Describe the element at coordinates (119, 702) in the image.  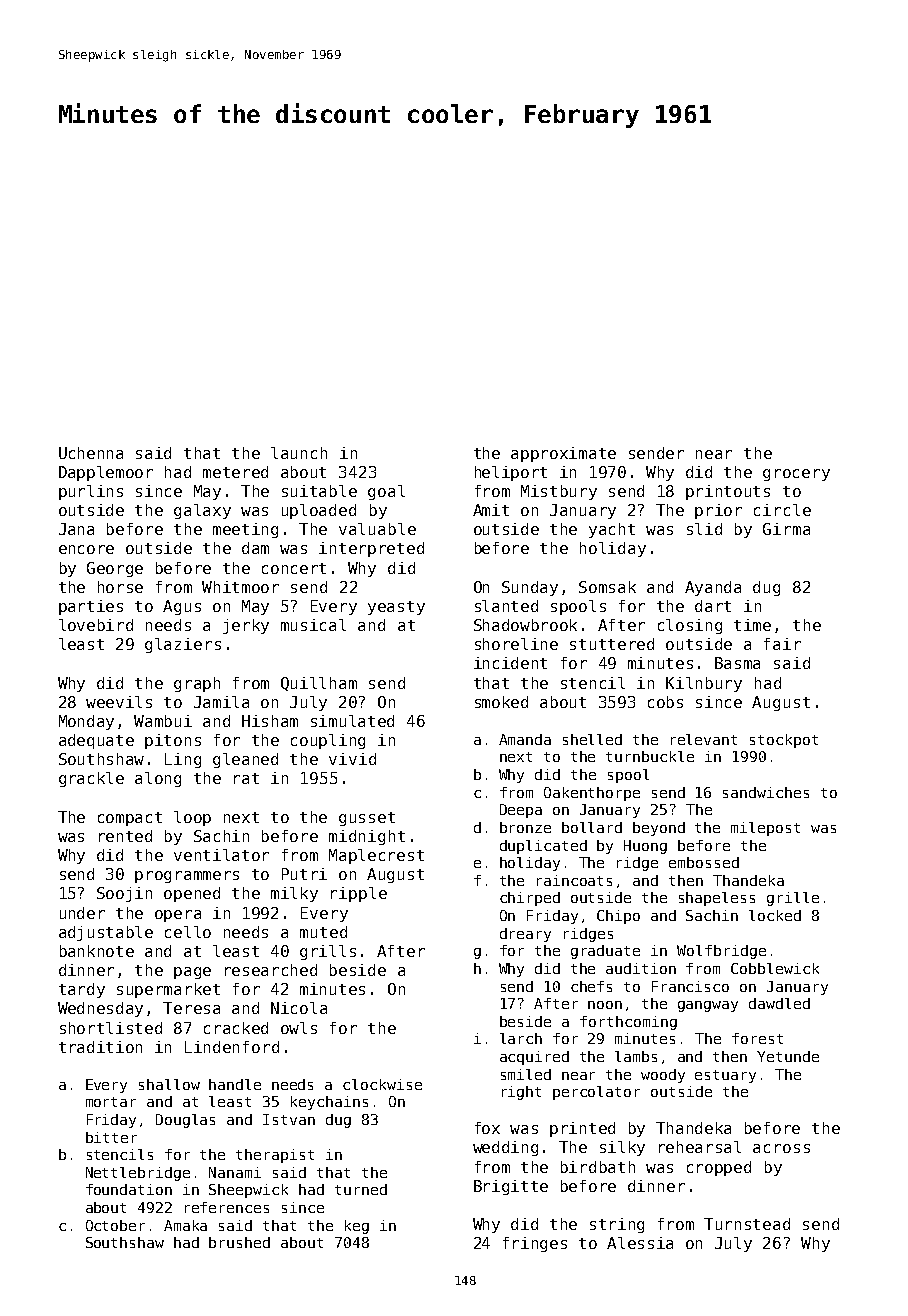
I see `weevils` at that location.
